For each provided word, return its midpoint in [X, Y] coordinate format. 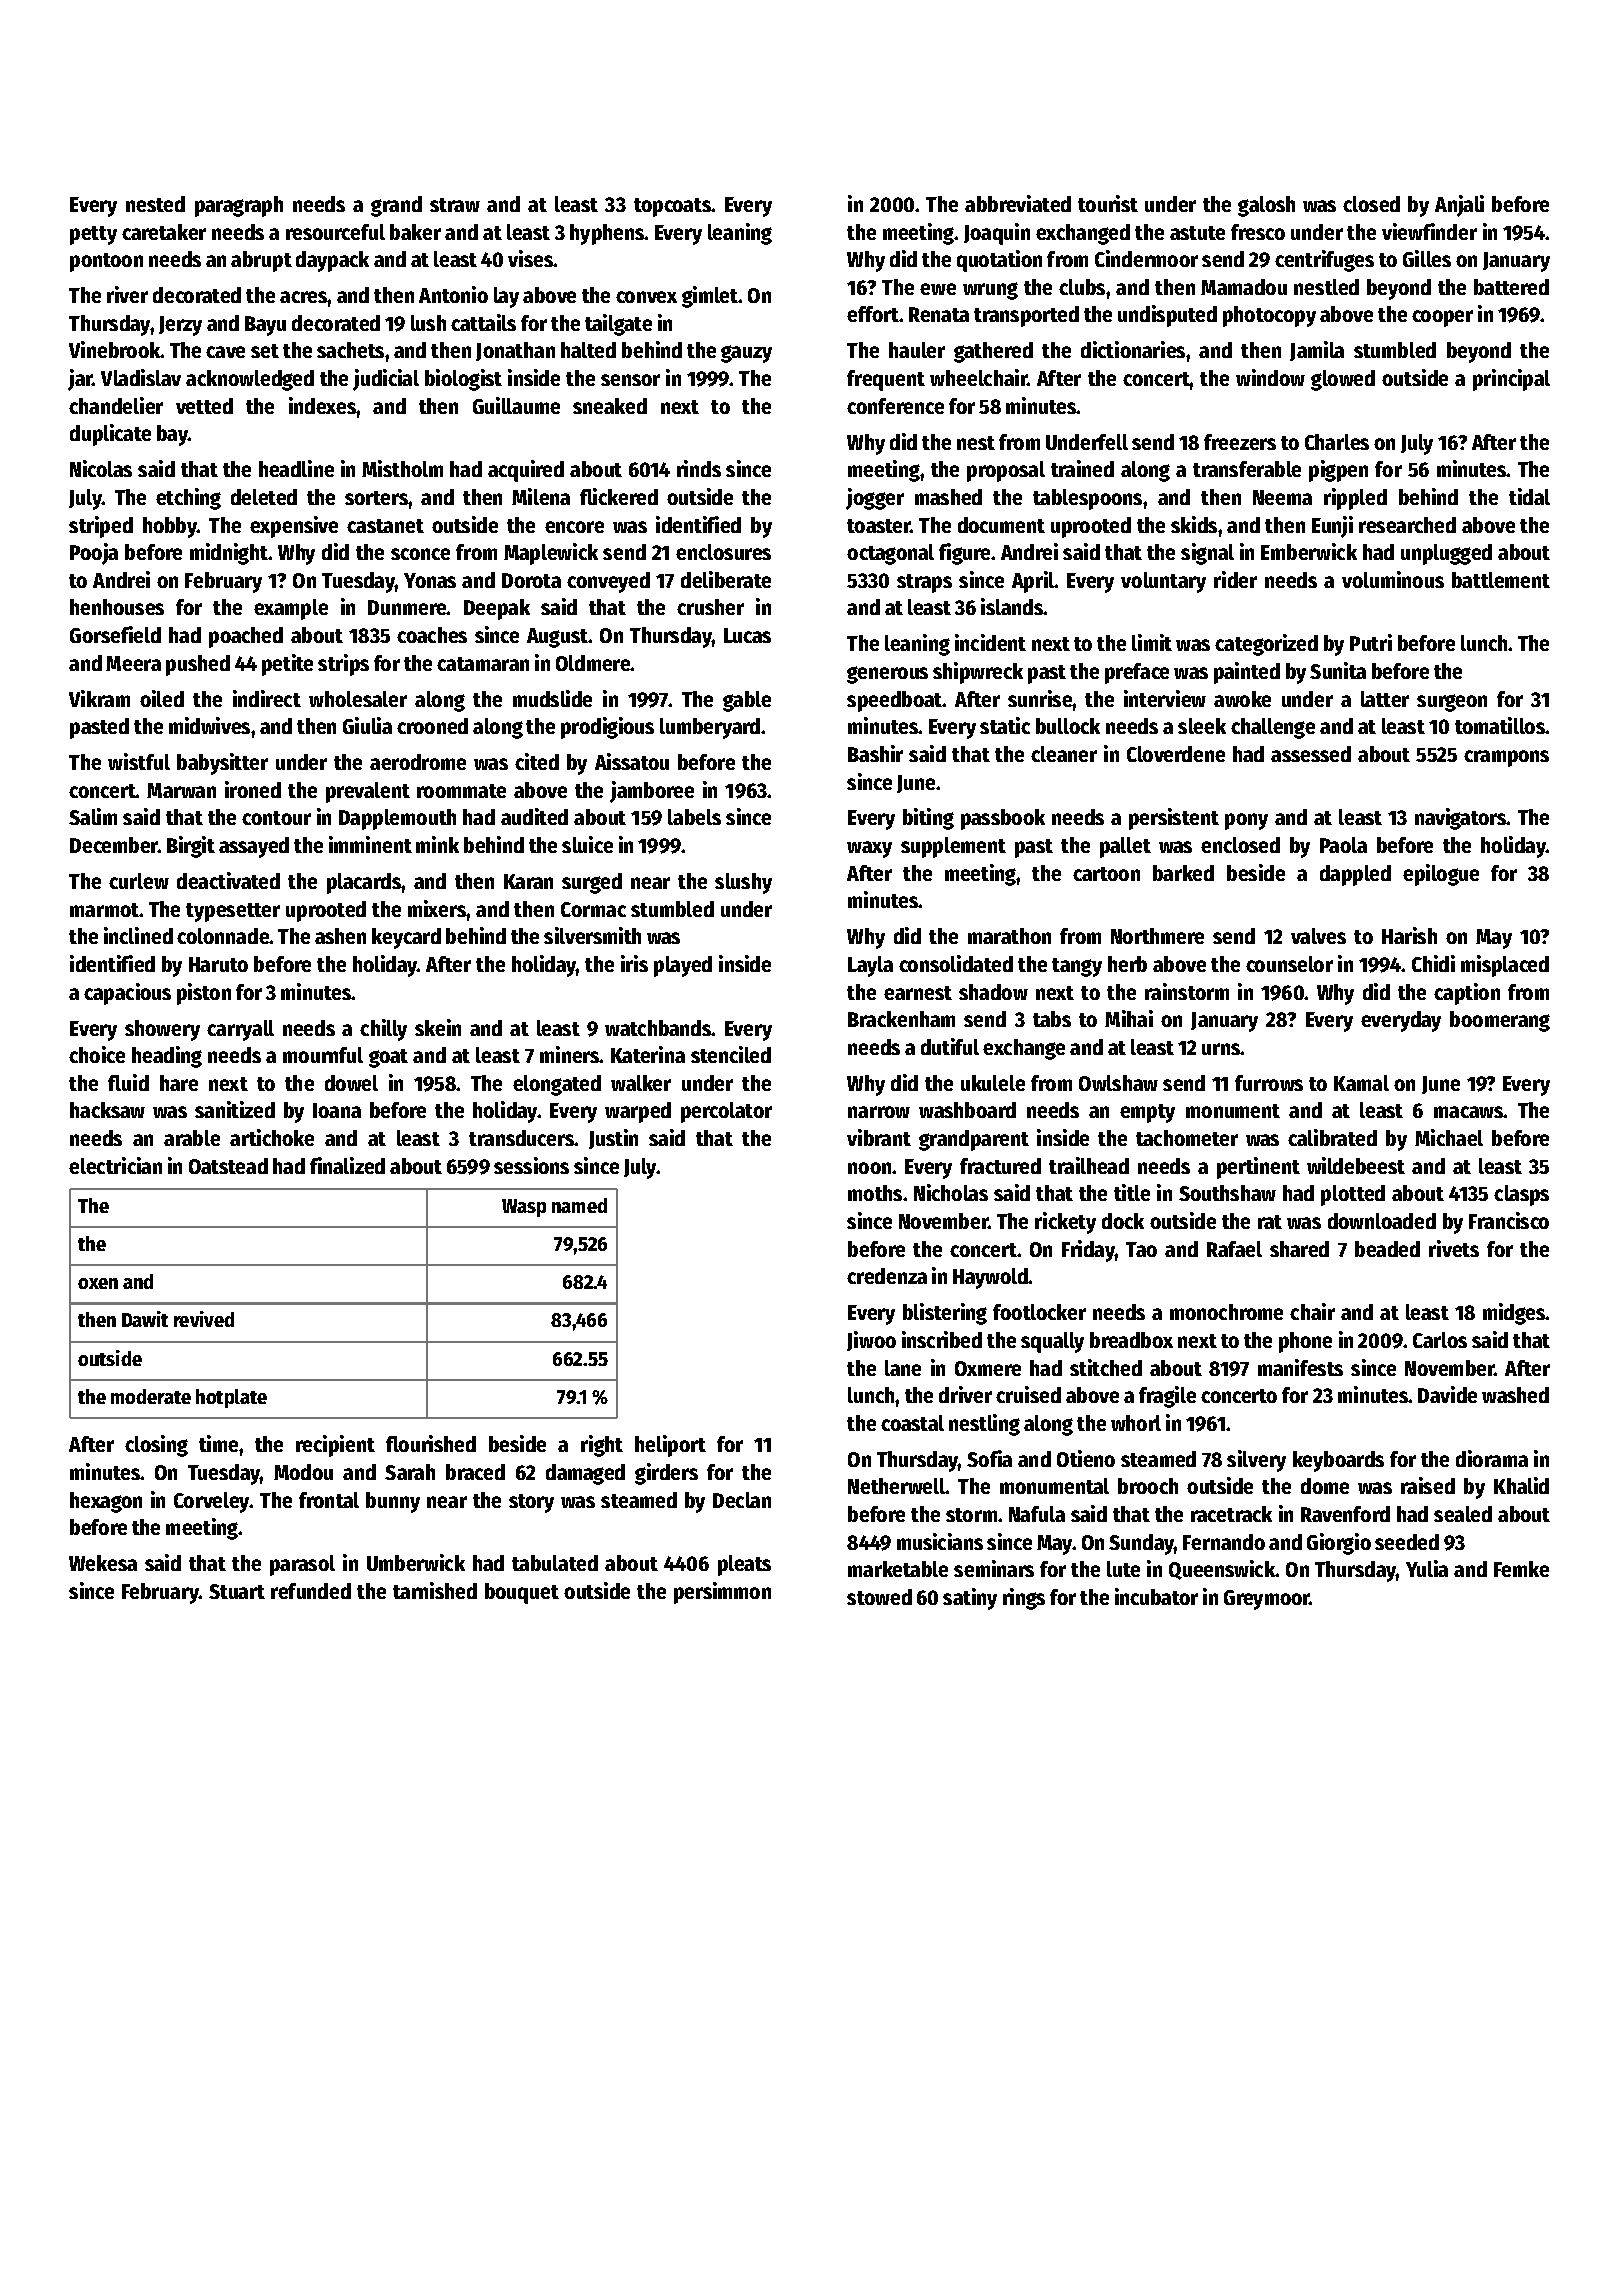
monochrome [1226, 1312]
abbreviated [1018, 203]
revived [204, 1319]
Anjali [1459, 206]
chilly [383, 1030]
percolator [726, 1112]
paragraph [239, 206]
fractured [1000, 1166]
